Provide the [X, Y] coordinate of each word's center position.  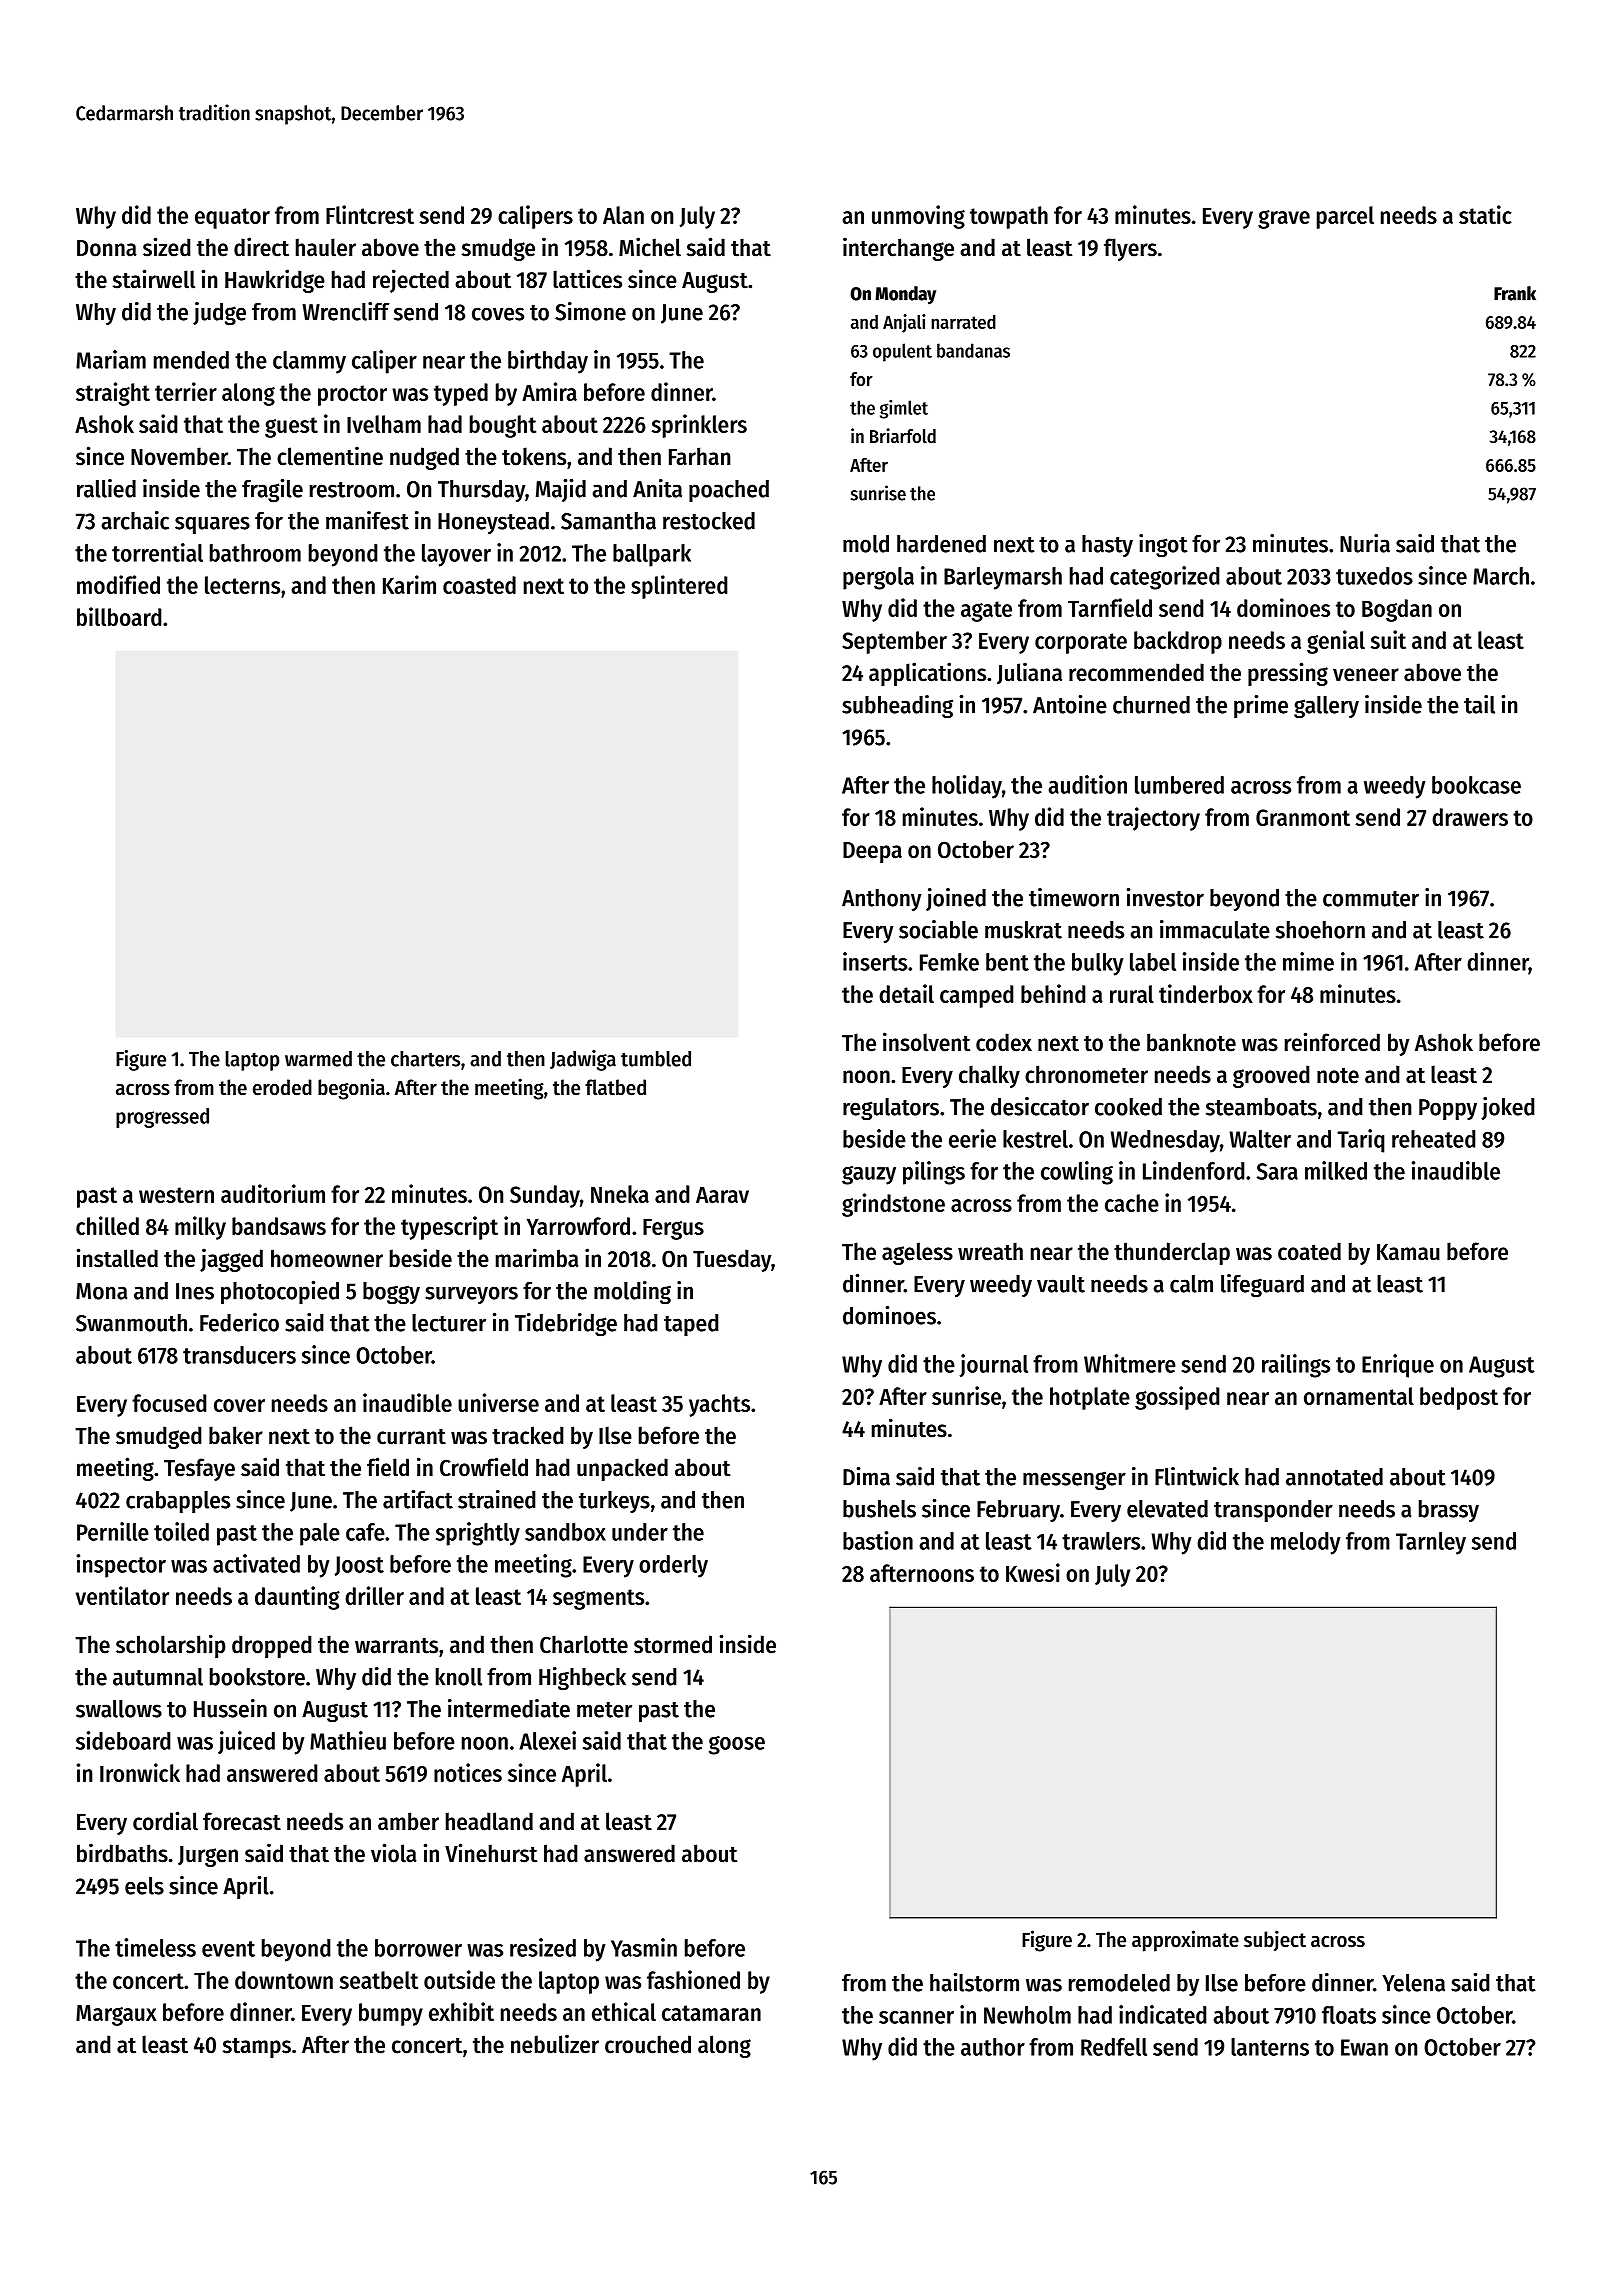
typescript [449, 1228]
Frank [1515, 293]
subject [1275, 1940]
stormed [673, 1644]
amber [408, 1821]
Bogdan [1397, 610]
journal [993, 1366]
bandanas [973, 350]
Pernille [113, 1531]
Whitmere [1130, 1363]
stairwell [154, 279]
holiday [967, 787]
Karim [409, 584]
